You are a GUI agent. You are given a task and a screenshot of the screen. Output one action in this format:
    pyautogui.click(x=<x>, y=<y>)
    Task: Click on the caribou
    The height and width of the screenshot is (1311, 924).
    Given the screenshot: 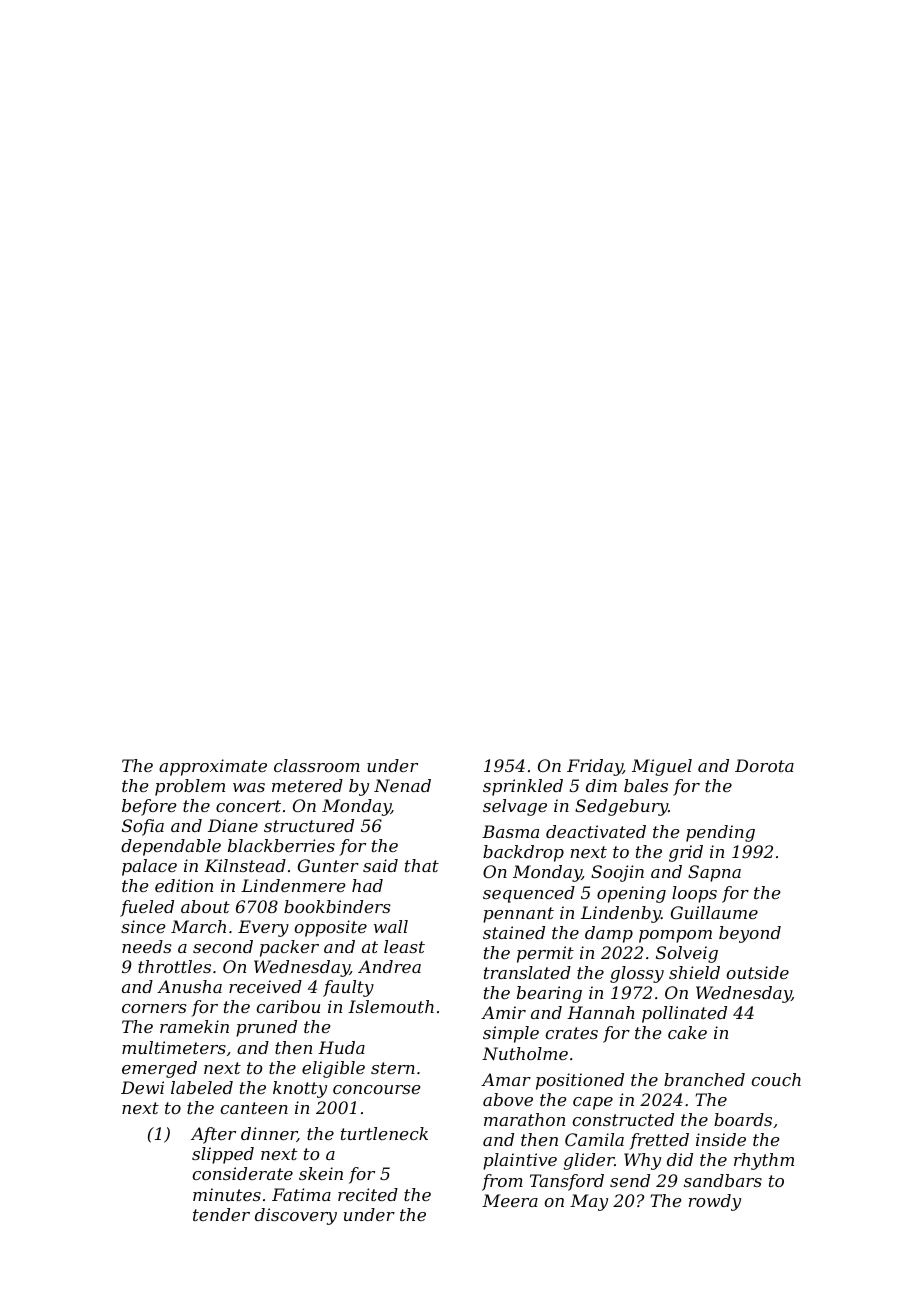 What is the action you would take?
    pyautogui.click(x=288, y=1006)
